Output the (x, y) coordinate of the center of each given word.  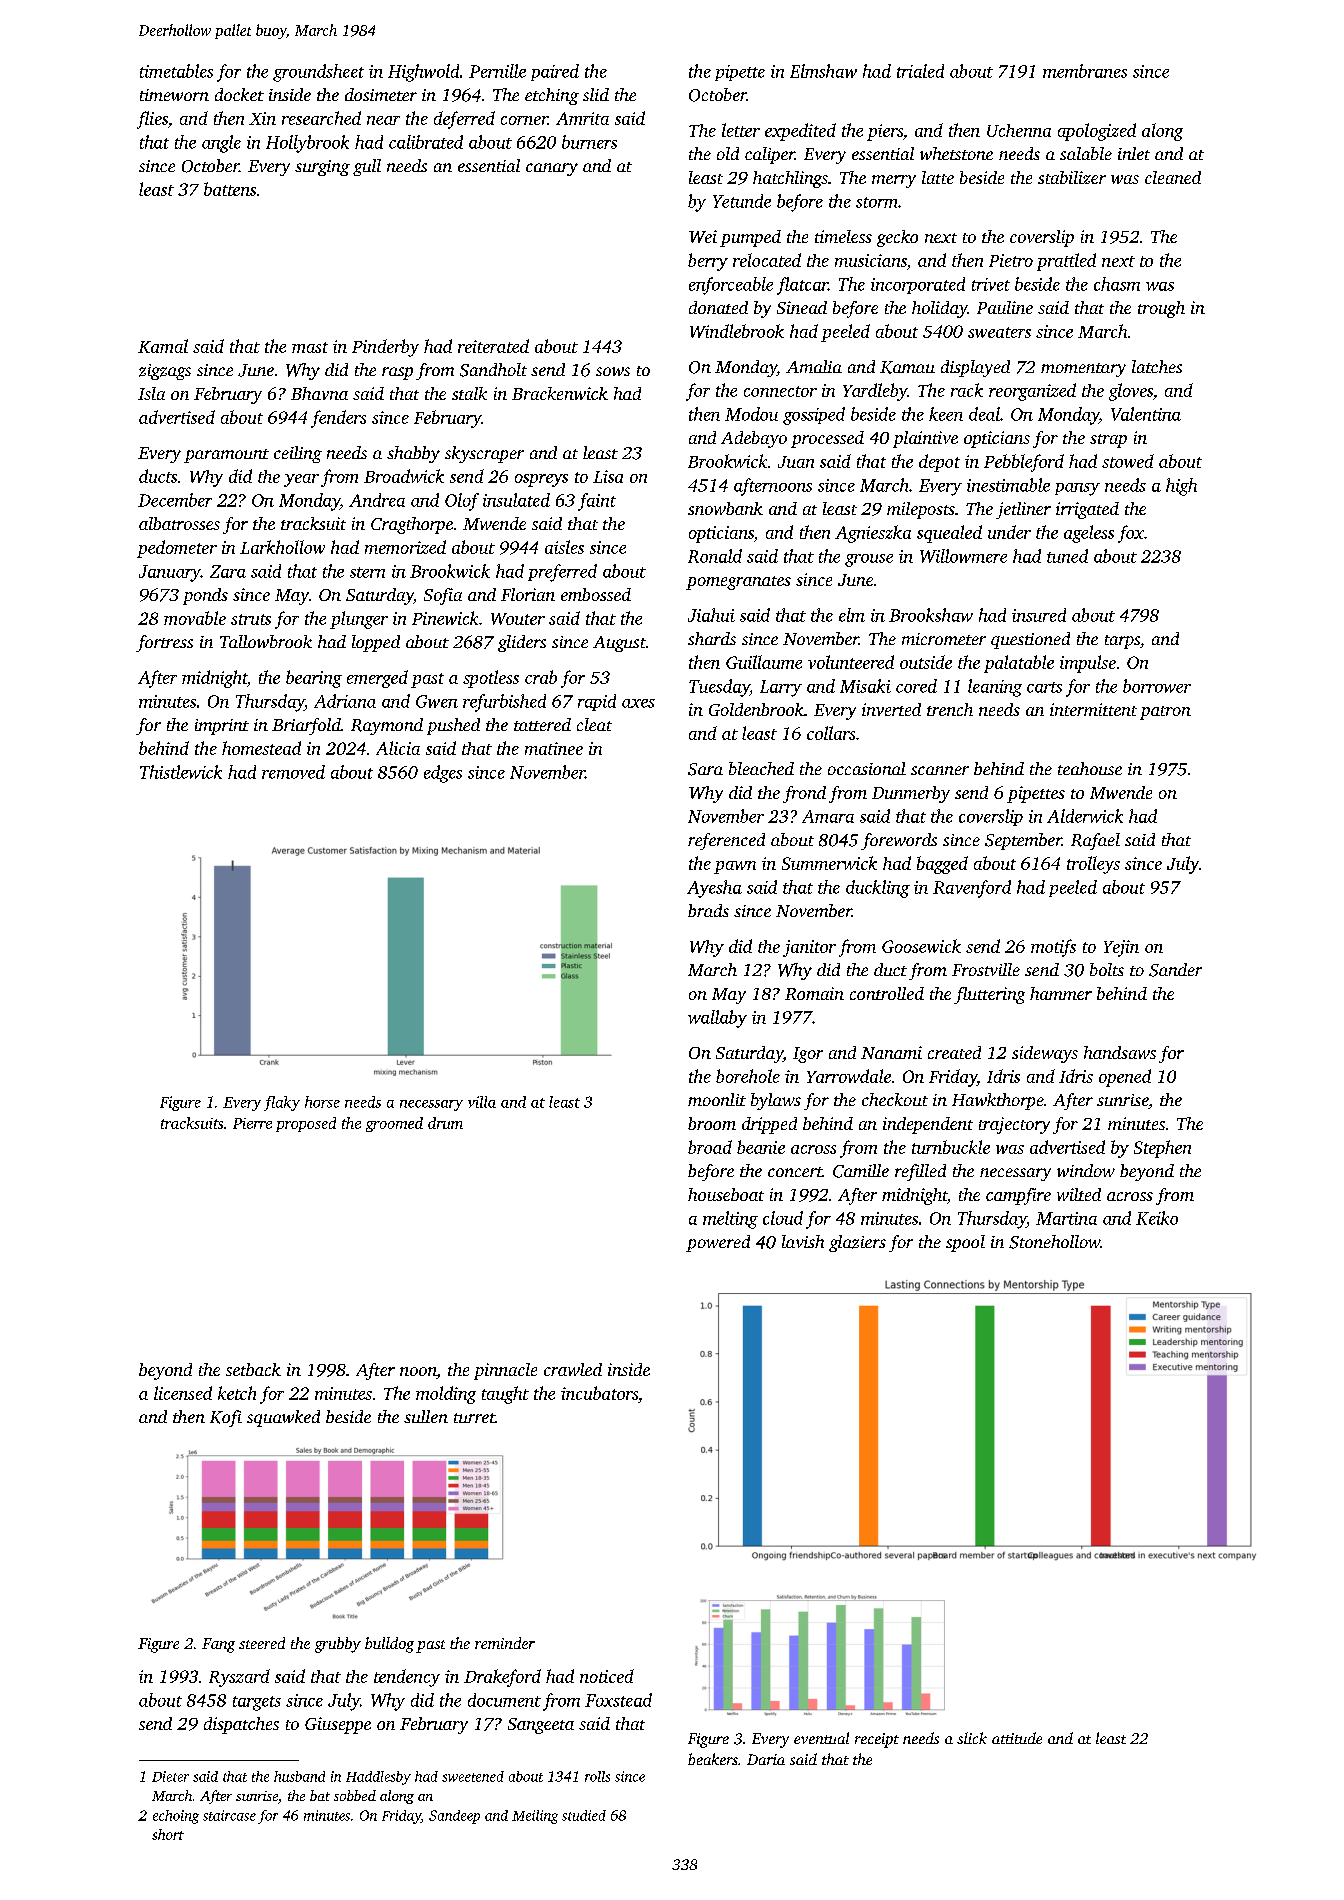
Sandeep (454, 1817)
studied (584, 1815)
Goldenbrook (756, 709)
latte (938, 177)
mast (310, 347)
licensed (183, 1393)
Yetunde (742, 201)
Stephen (1162, 1149)
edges (443, 774)
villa (482, 1102)
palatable (1019, 664)
